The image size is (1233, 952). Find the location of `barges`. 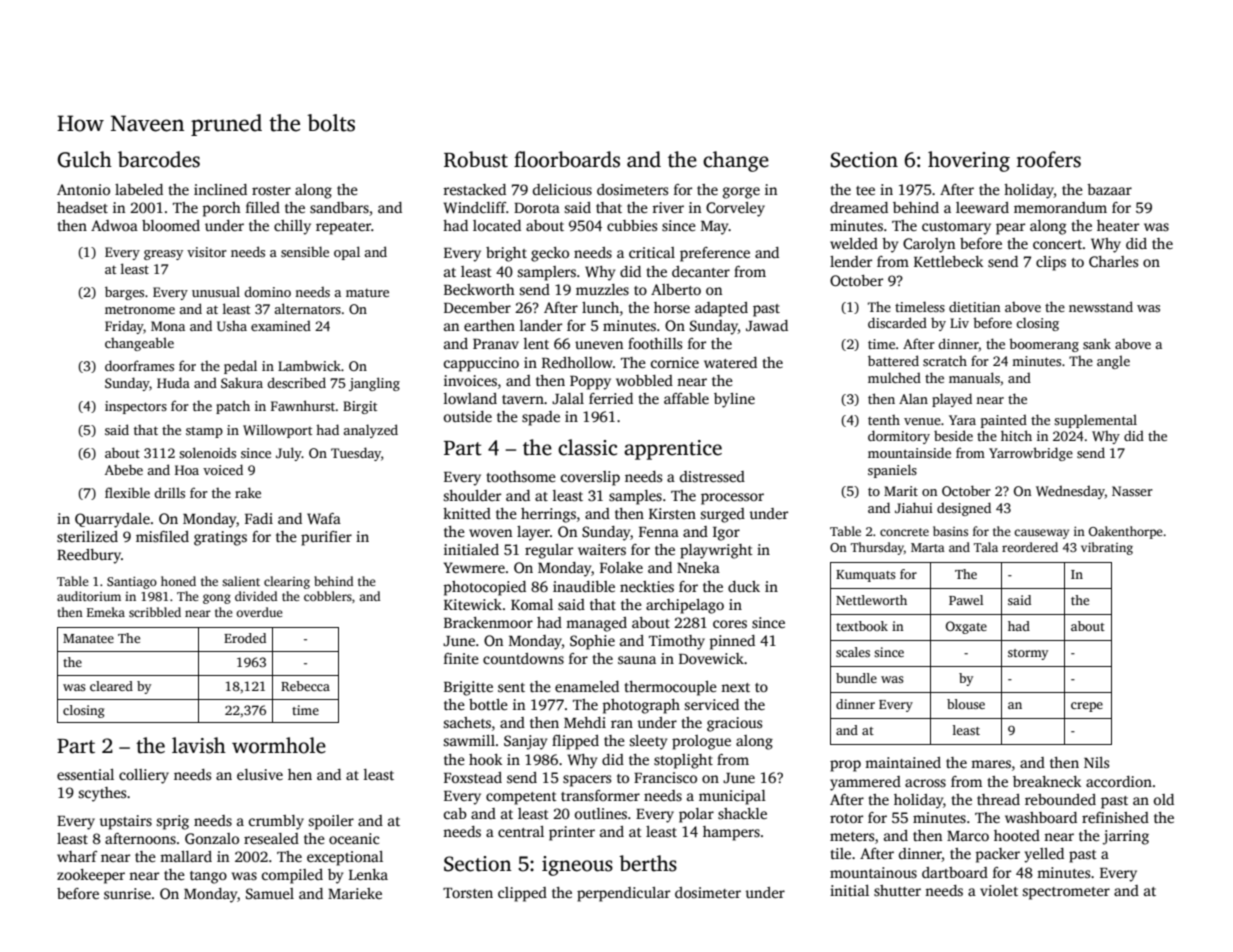

barges is located at coordinates (124, 293).
